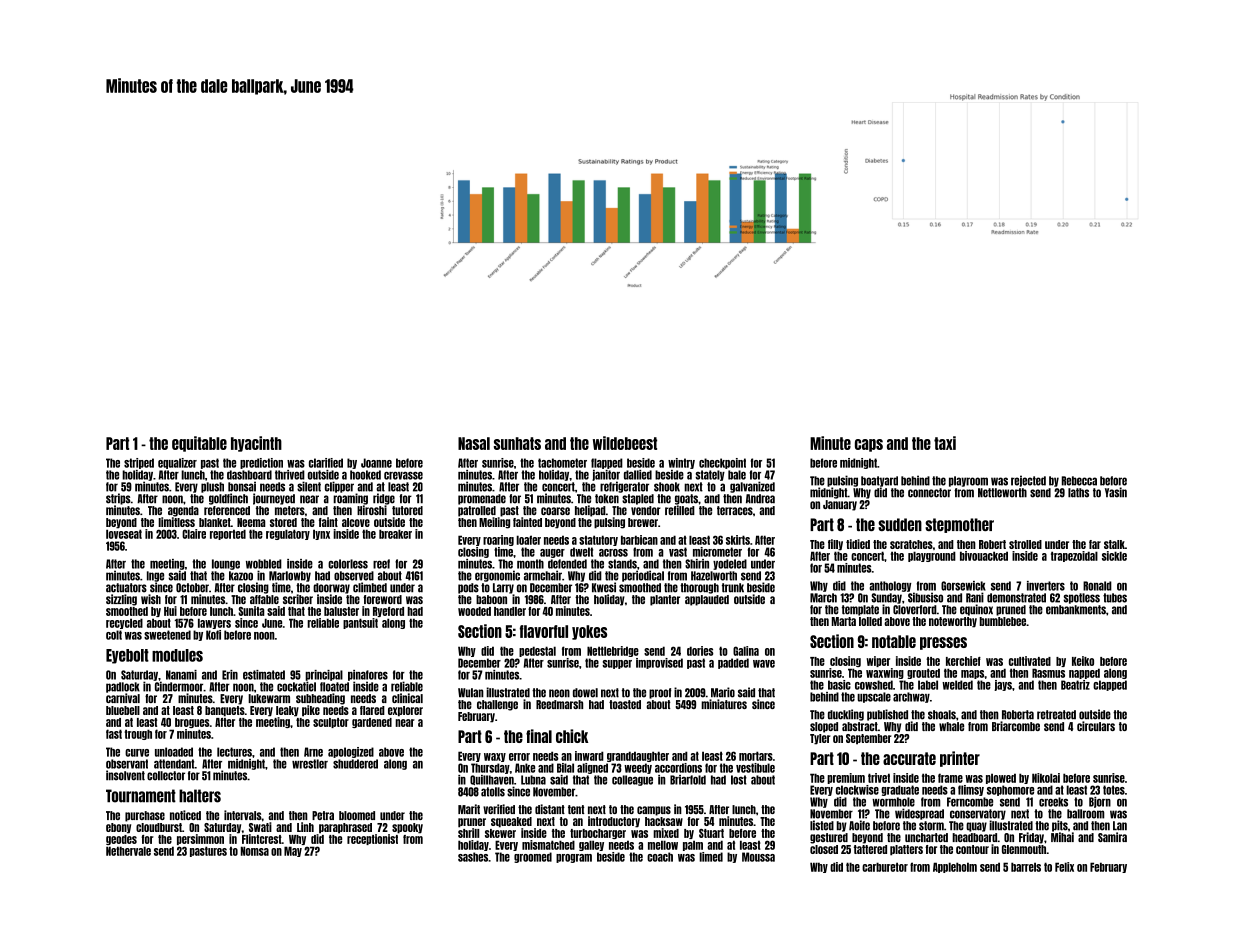 This image has width=1233, height=952. I want to click on printer, so click(960, 759).
